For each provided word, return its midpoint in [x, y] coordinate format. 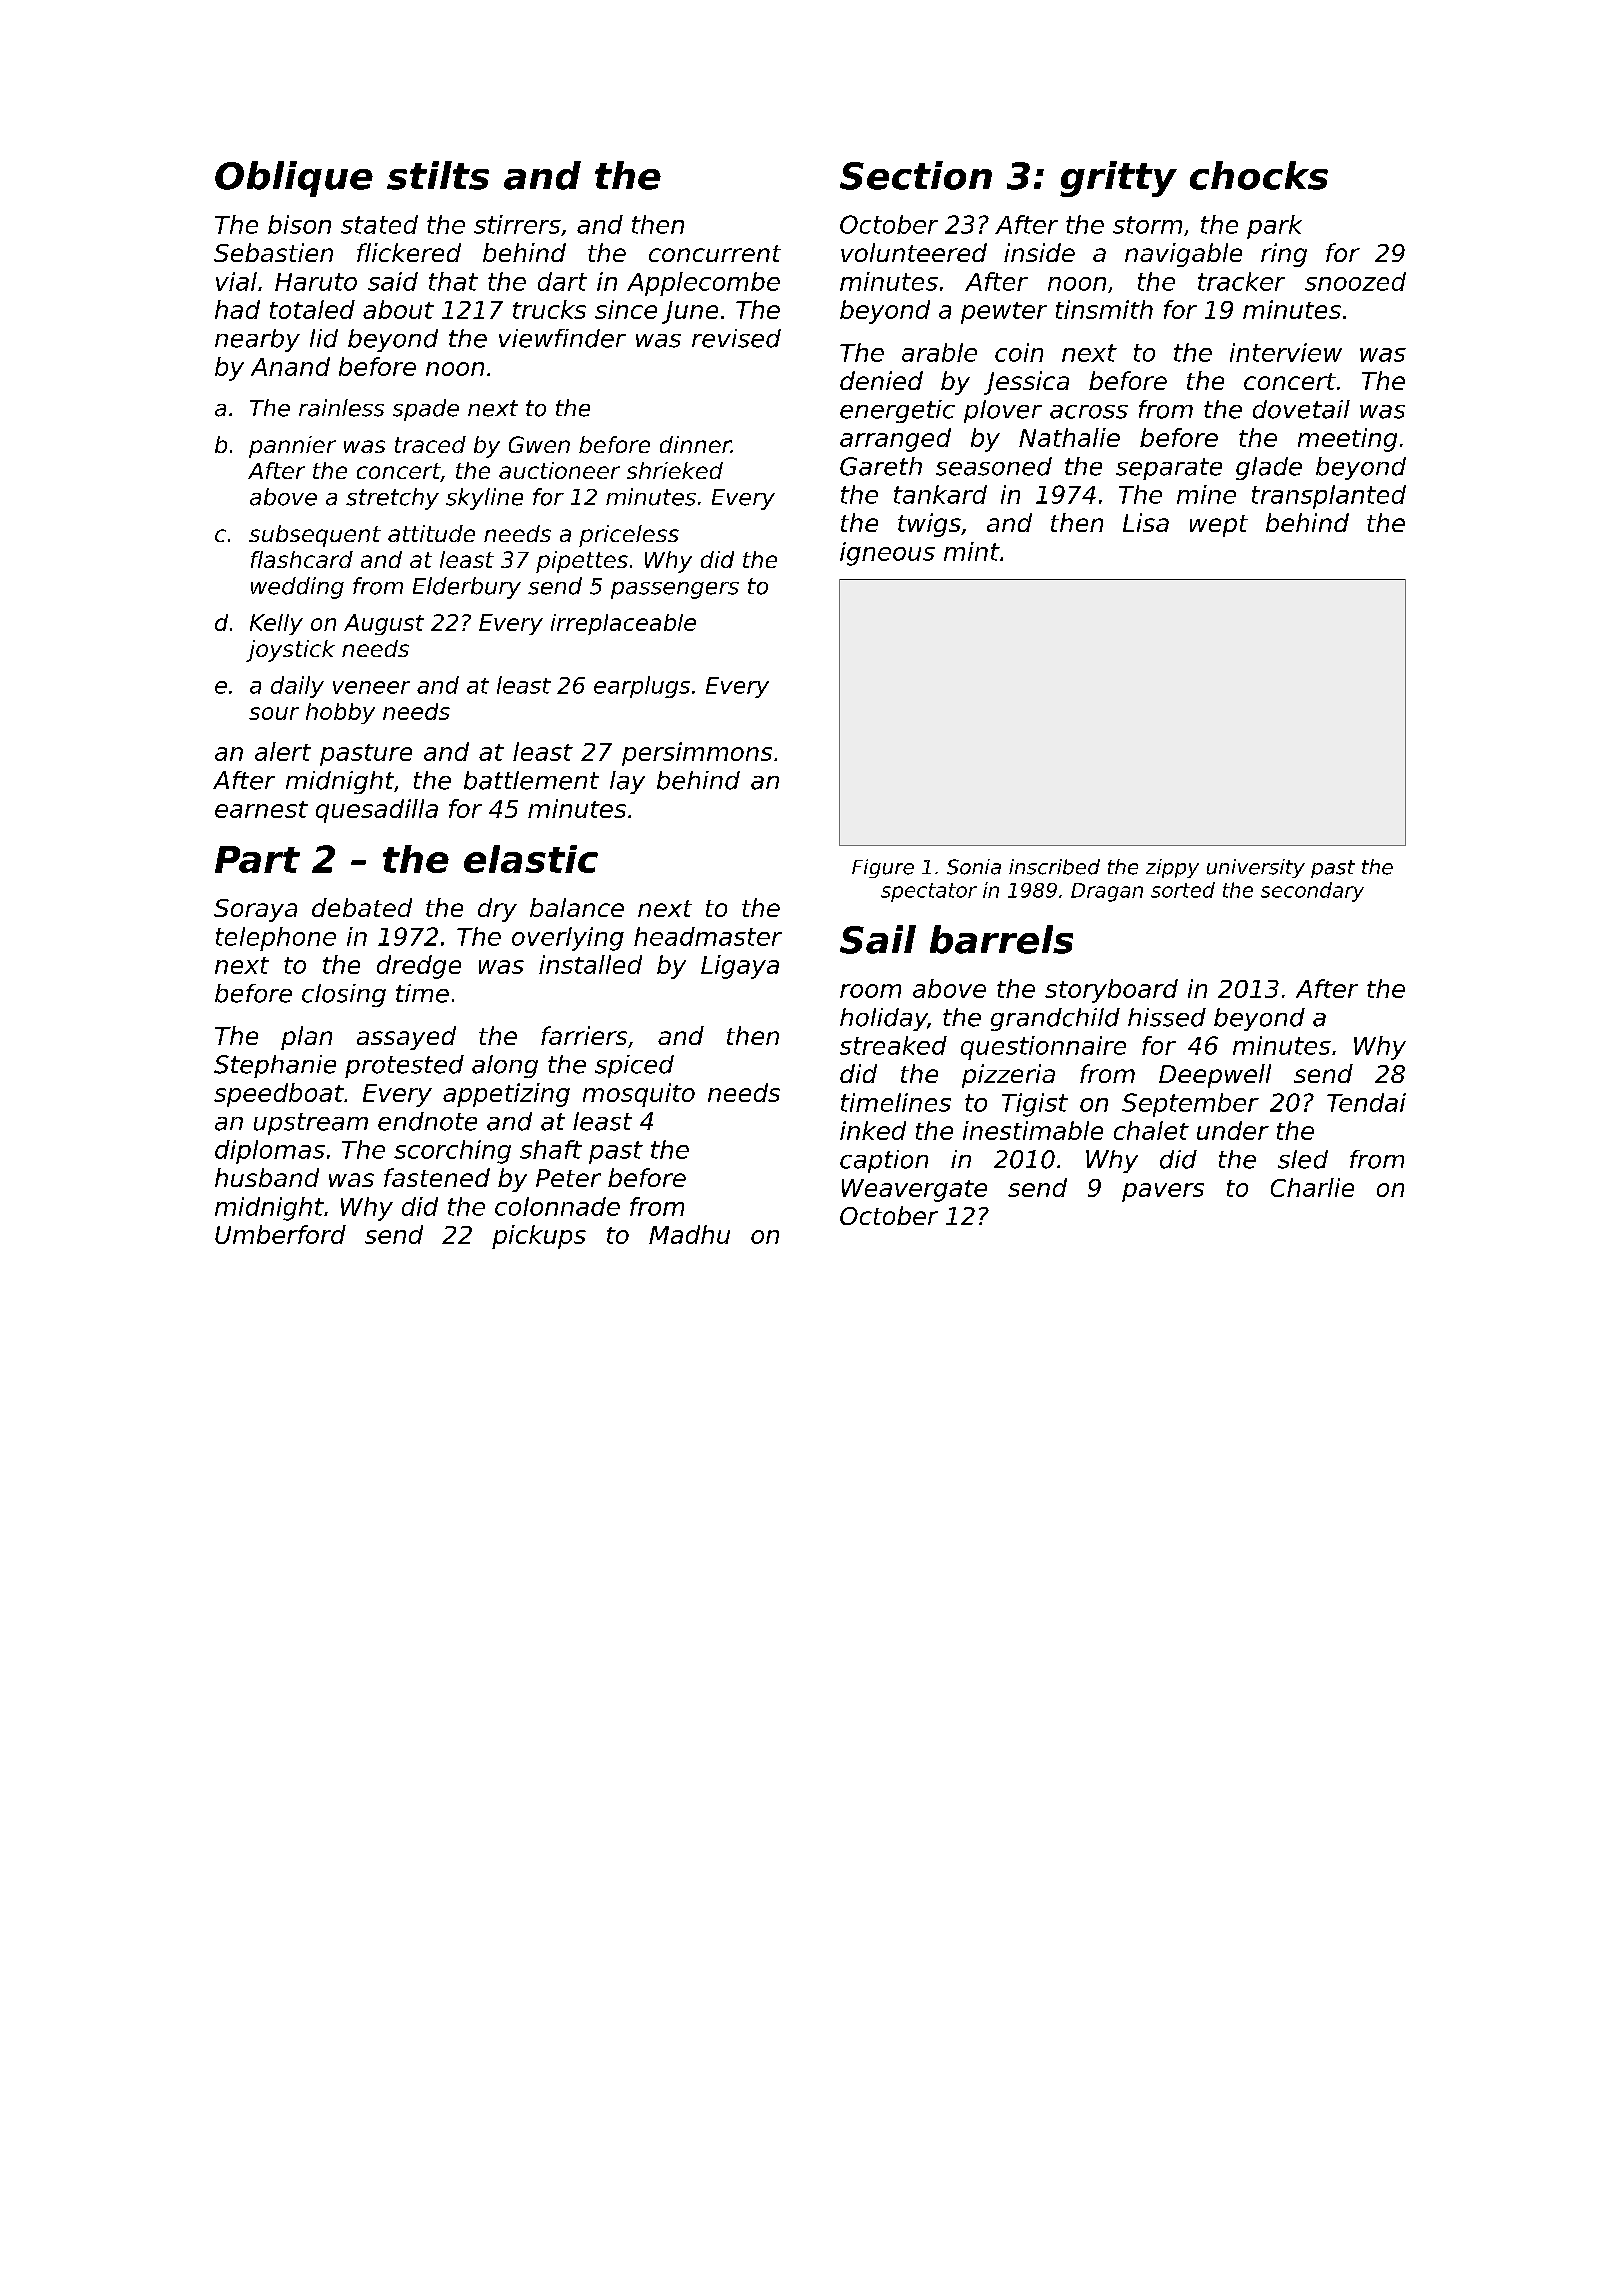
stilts [438, 175]
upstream [311, 1124]
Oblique [294, 179]
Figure [883, 868]
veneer [371, 687]
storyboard [1111, 991]
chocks [1259, 175]
